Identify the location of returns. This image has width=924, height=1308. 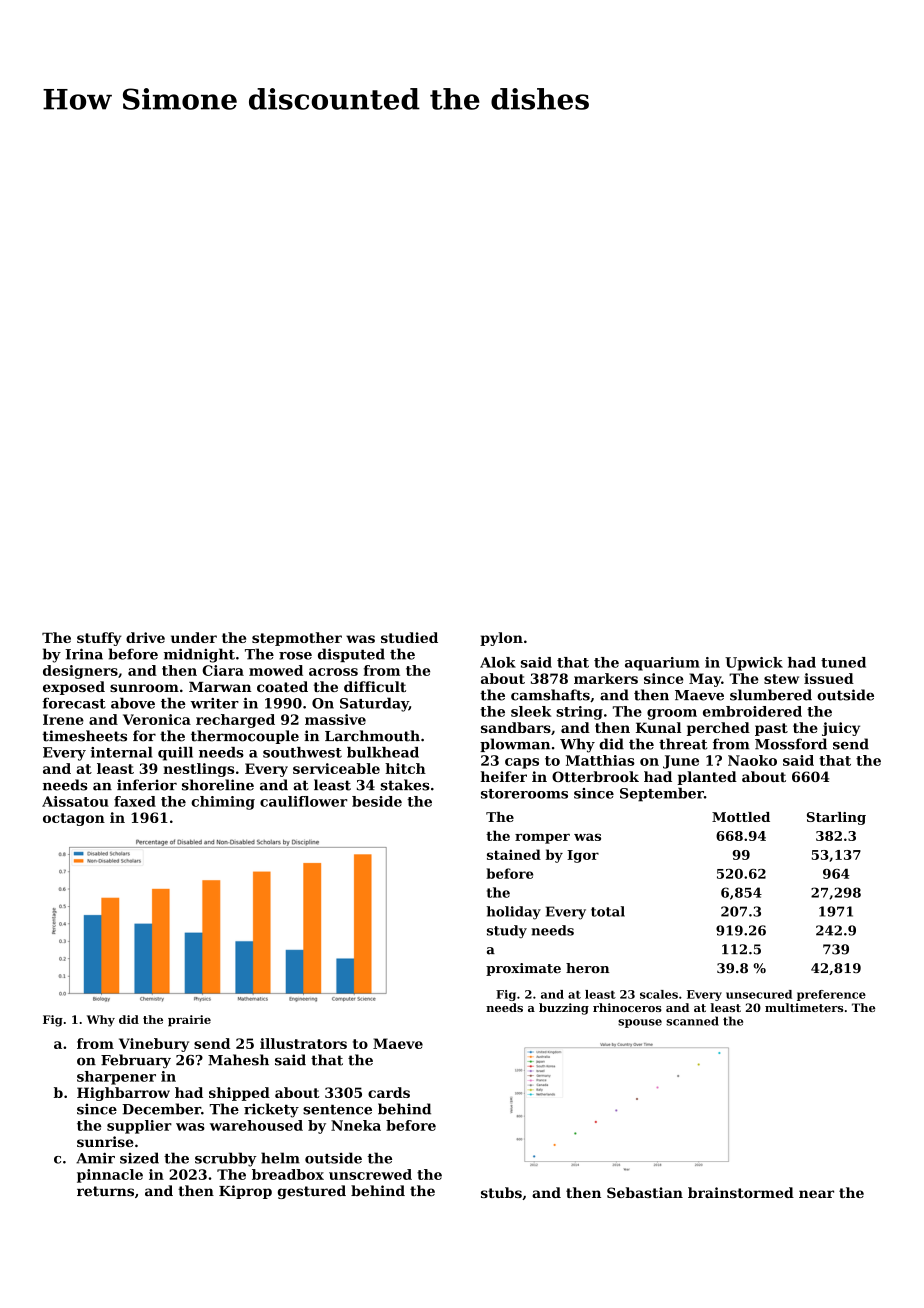
(105, 1191).
